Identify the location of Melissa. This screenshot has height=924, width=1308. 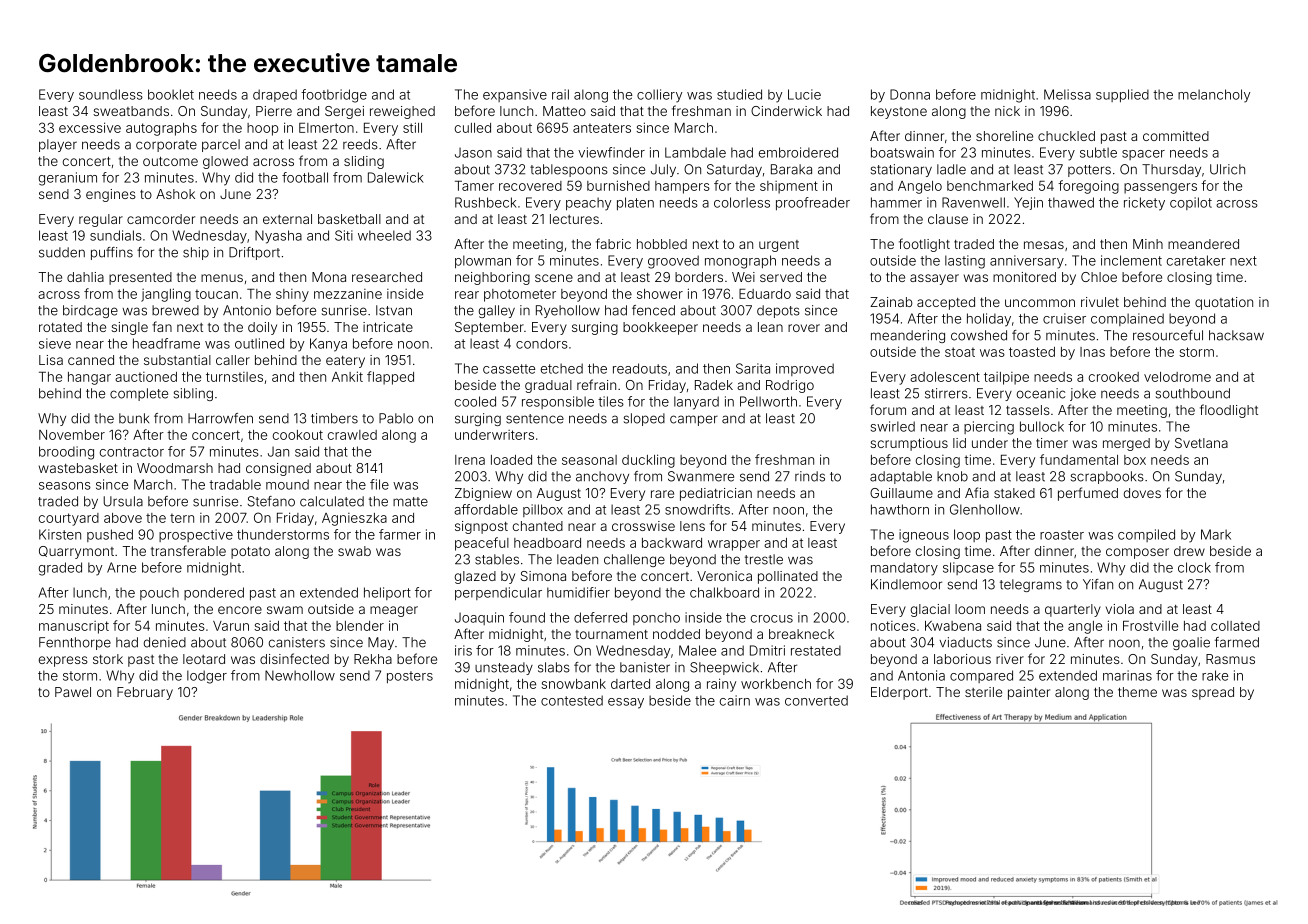
(1067, 94).
